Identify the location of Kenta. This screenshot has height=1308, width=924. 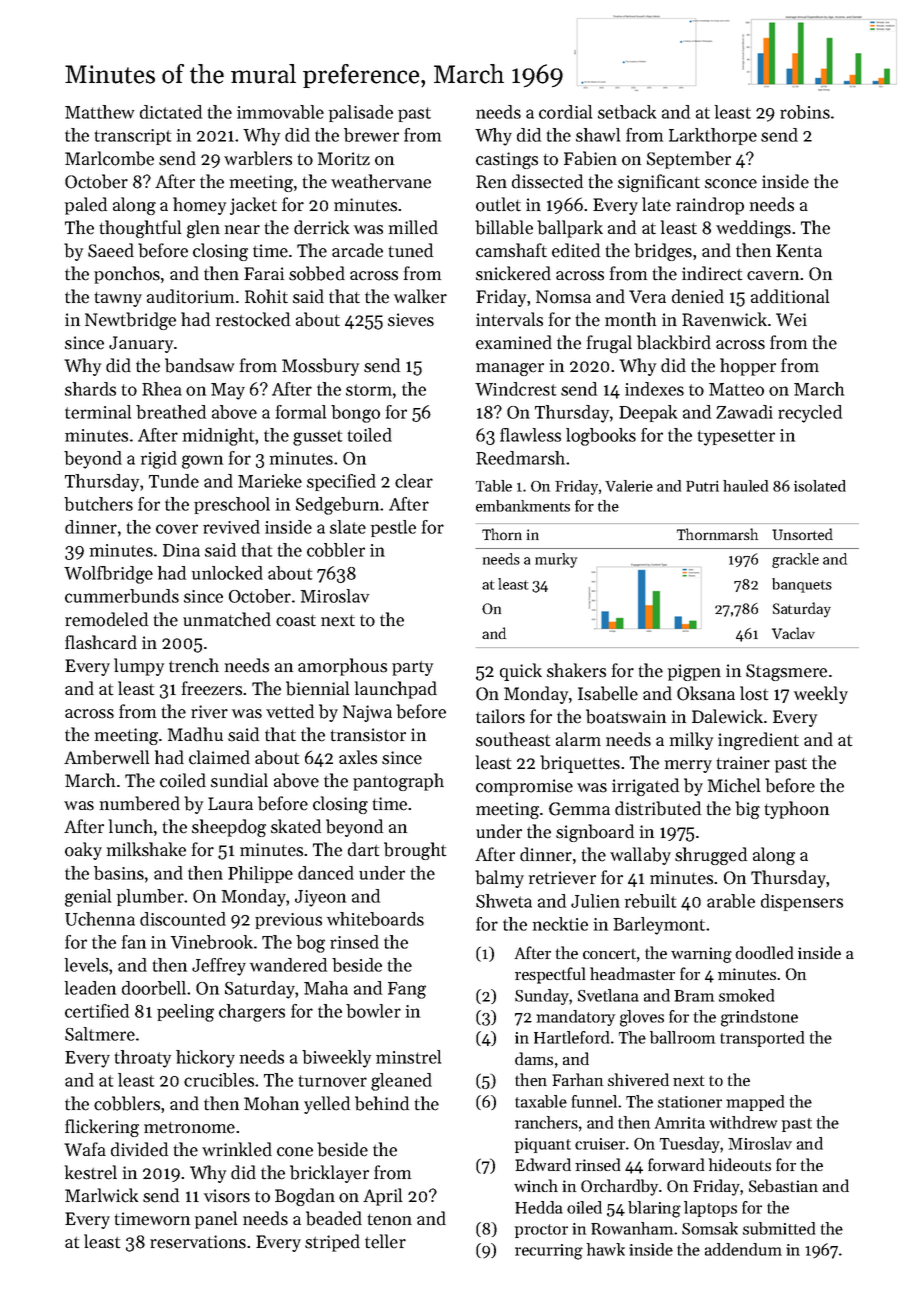
(799, 251).
